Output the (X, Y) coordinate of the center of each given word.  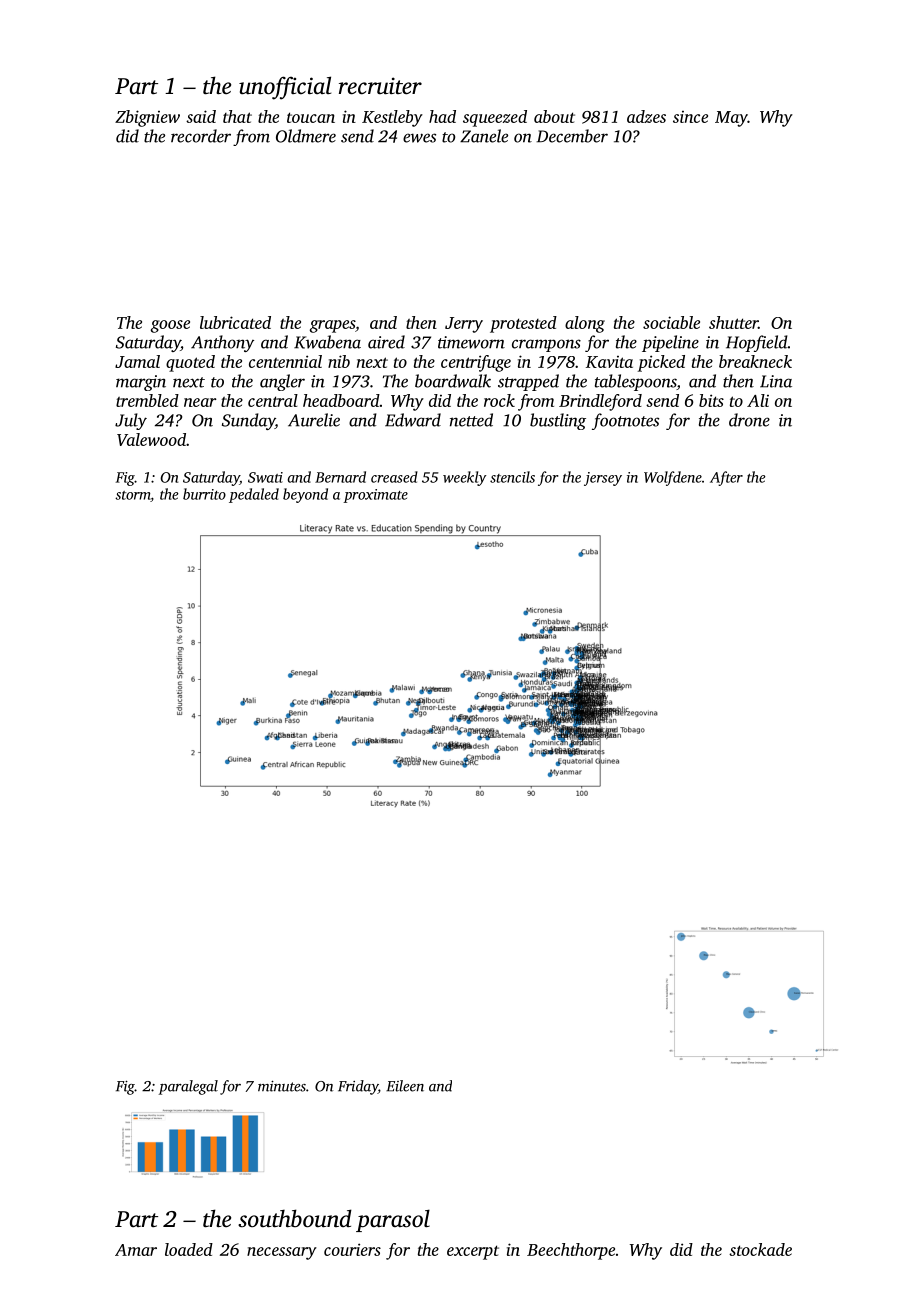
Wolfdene (673, 478)
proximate (375, 496)
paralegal (188, 1087)
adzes (646, 116)
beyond (305, 495)
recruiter (380, 86)
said (201, 116)
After (726, 478)
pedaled (254, 495)
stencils (512, 477)
